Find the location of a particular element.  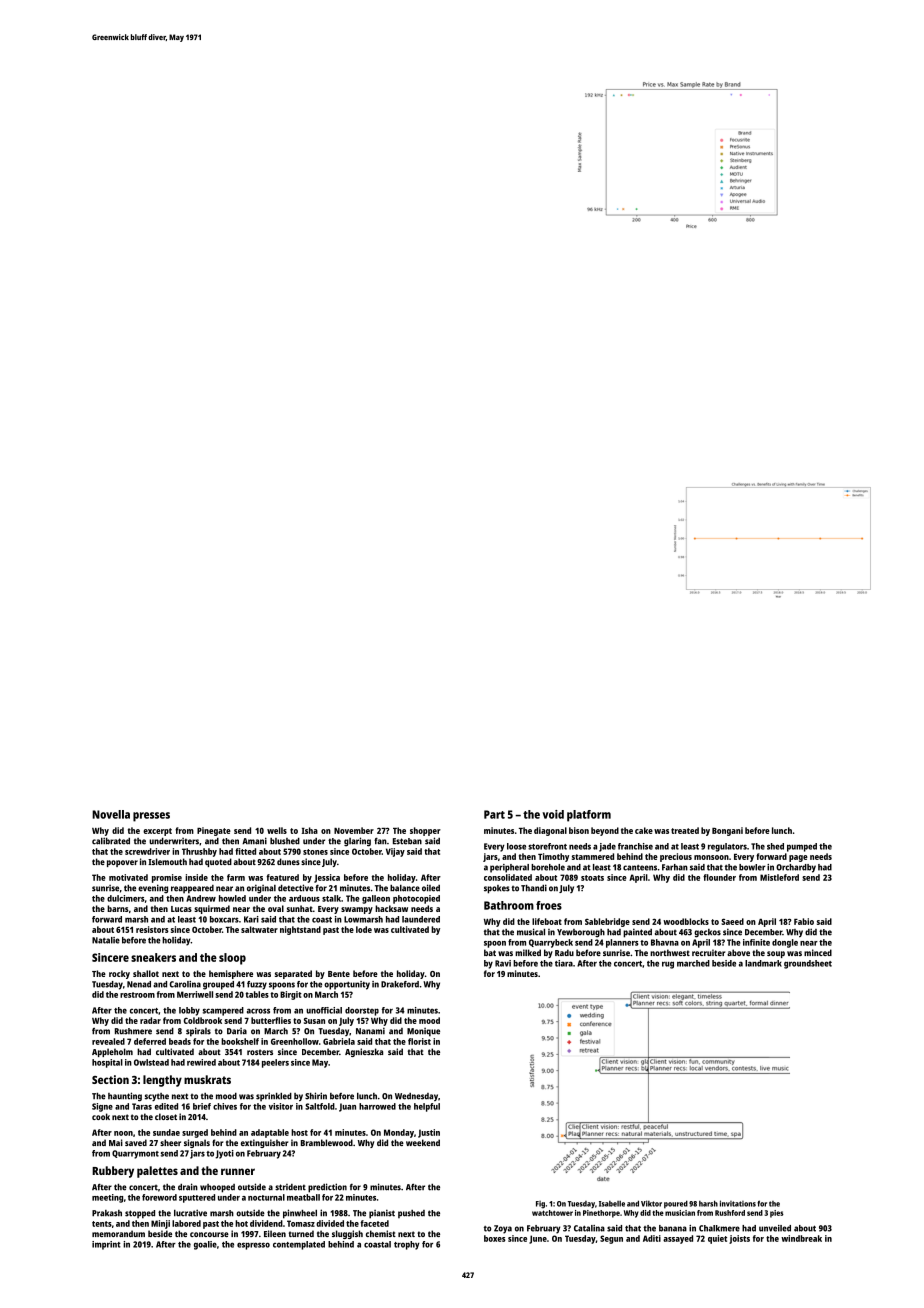

sneakers is located at coordinates (153, 957).
